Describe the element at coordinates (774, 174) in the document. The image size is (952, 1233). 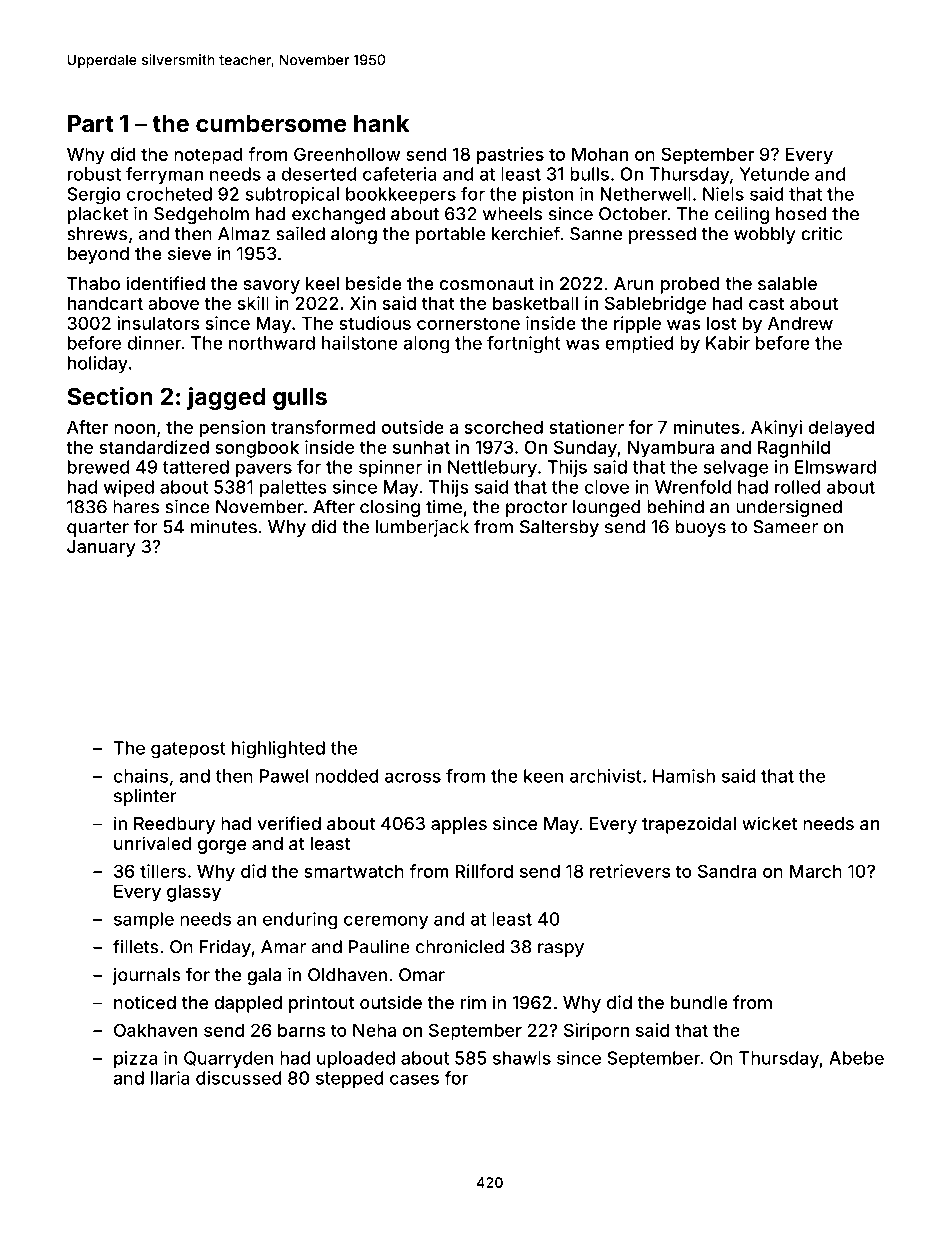
I see `Yetunde` at that location.
